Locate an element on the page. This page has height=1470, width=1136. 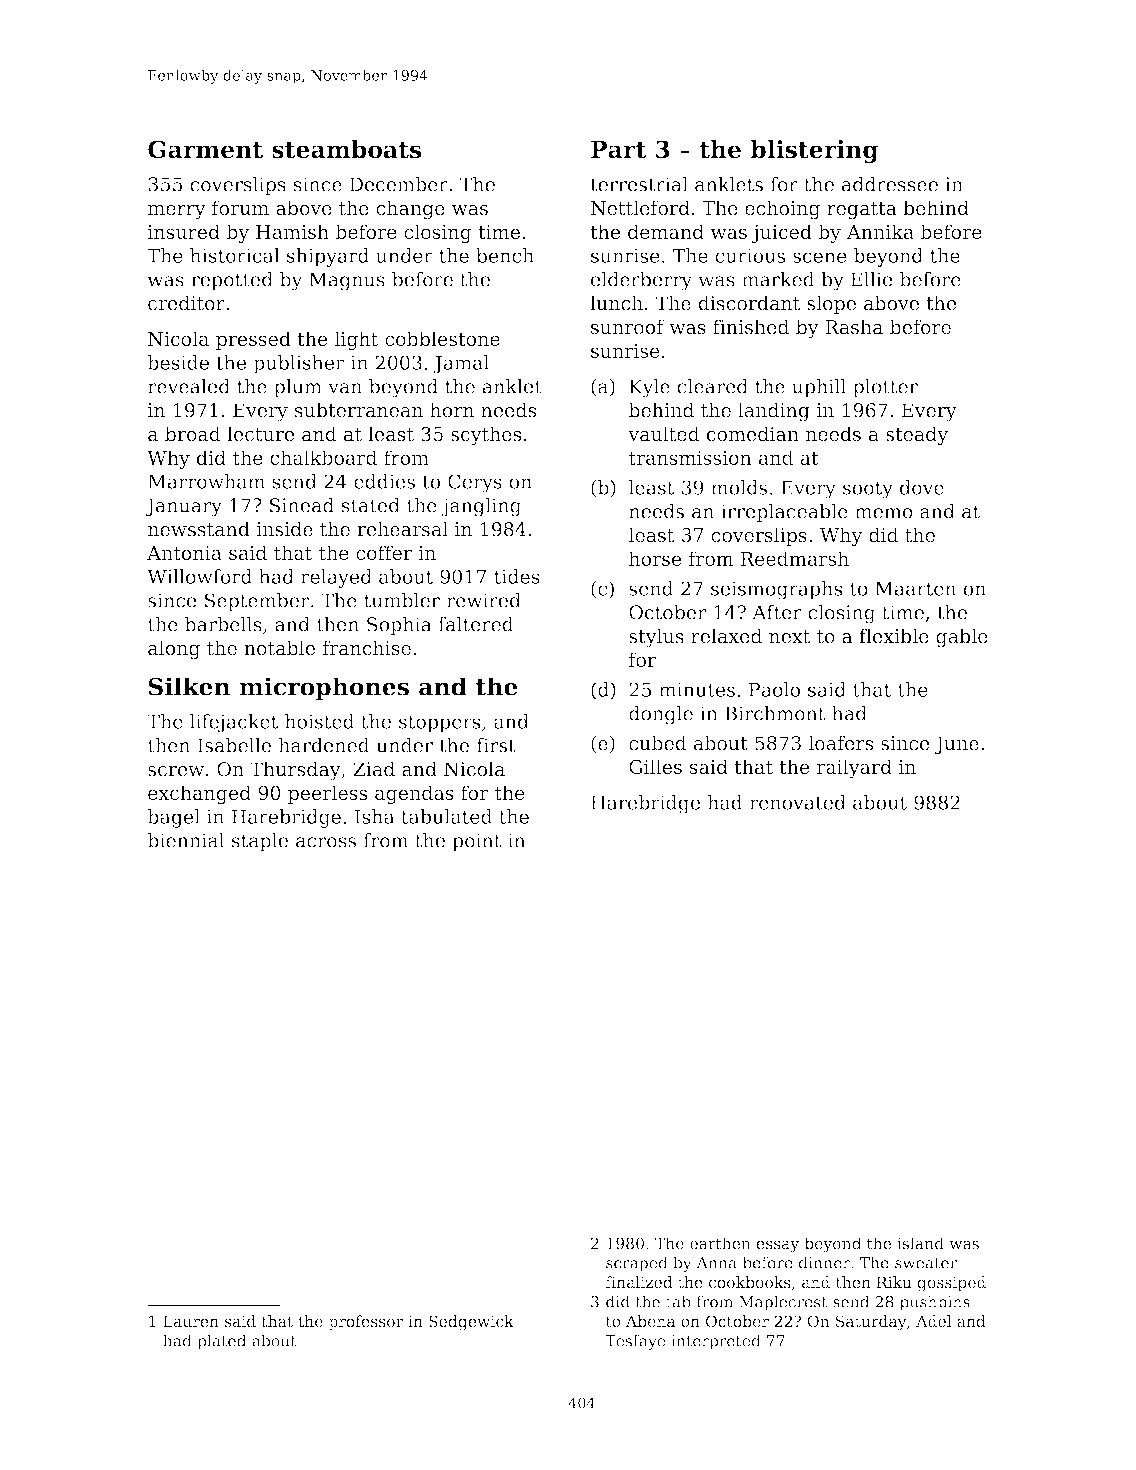
point is located at coordinates (477, 842).
